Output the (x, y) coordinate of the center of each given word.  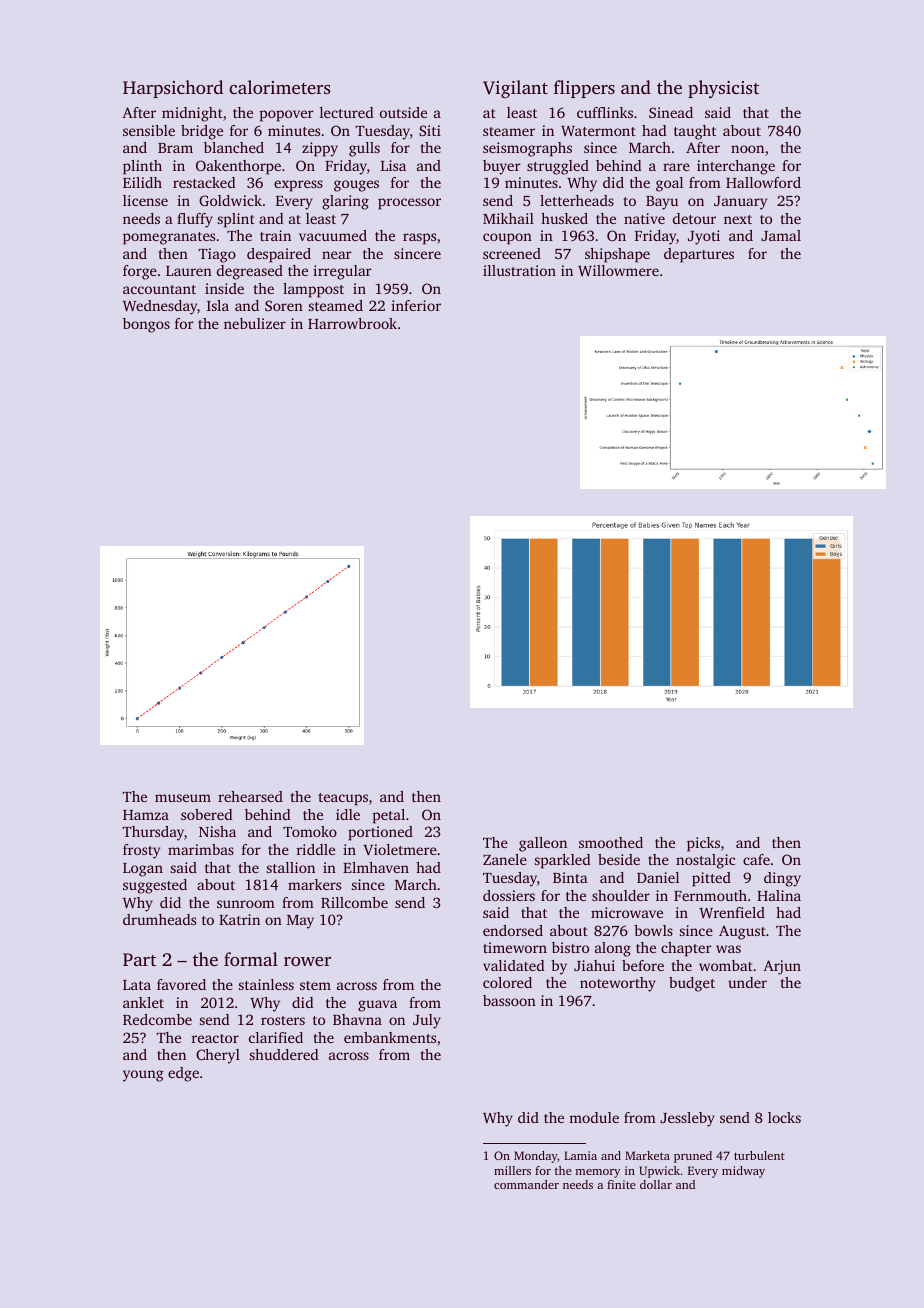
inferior (416, 305)
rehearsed (250, 796)
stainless (266, 984)
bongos (146, 325)
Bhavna (357, 1019)
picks (703, 844)
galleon (543, 844)
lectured (346, 112)
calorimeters (279, 87)
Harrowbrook (352, 323)
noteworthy (618, 984)
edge (183, 1074)
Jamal (781, 235)
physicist (723, 89)
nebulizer (255, 323)
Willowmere (618, 270)
